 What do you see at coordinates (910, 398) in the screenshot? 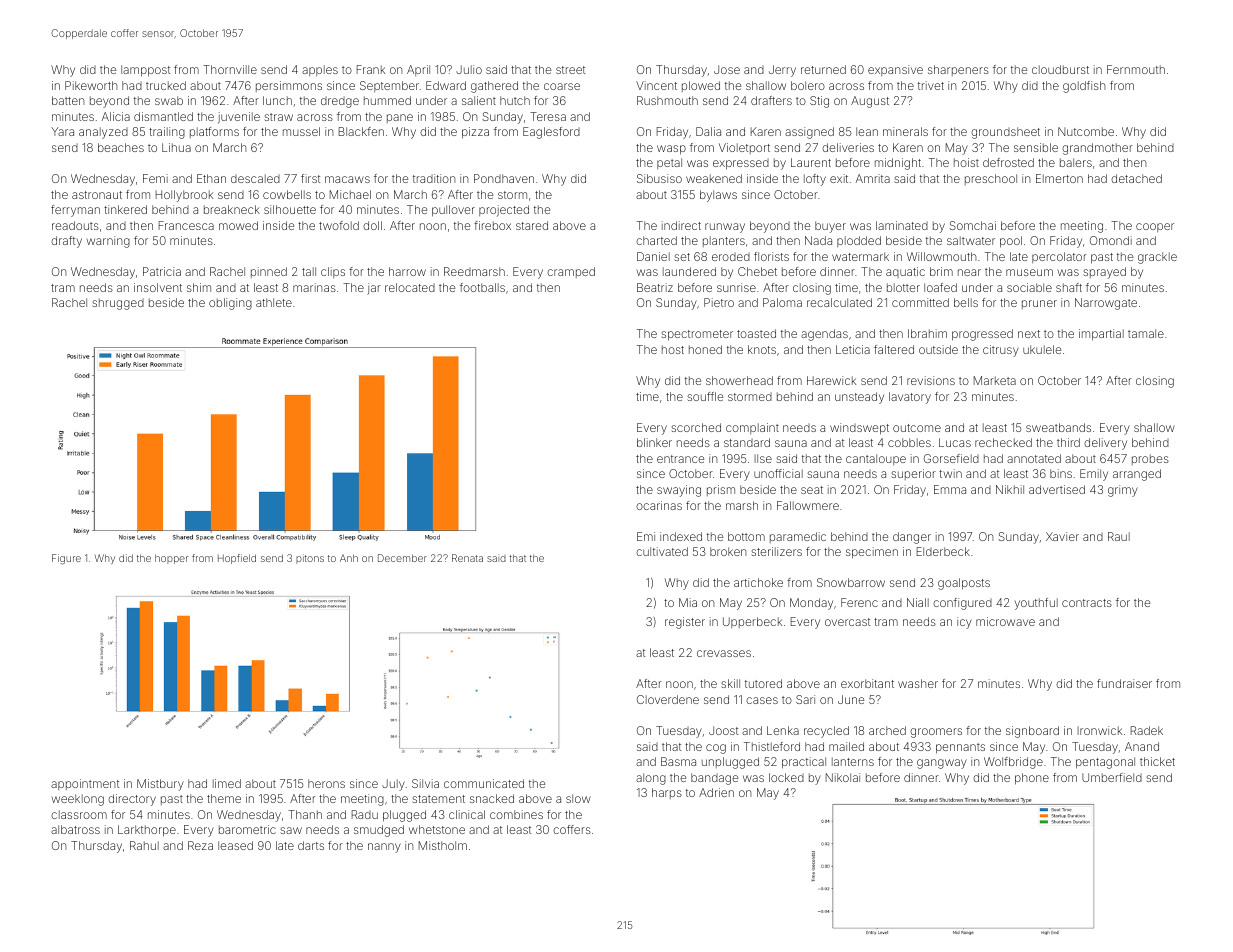
I see `lavatory` at bounding box center [910, 398].
